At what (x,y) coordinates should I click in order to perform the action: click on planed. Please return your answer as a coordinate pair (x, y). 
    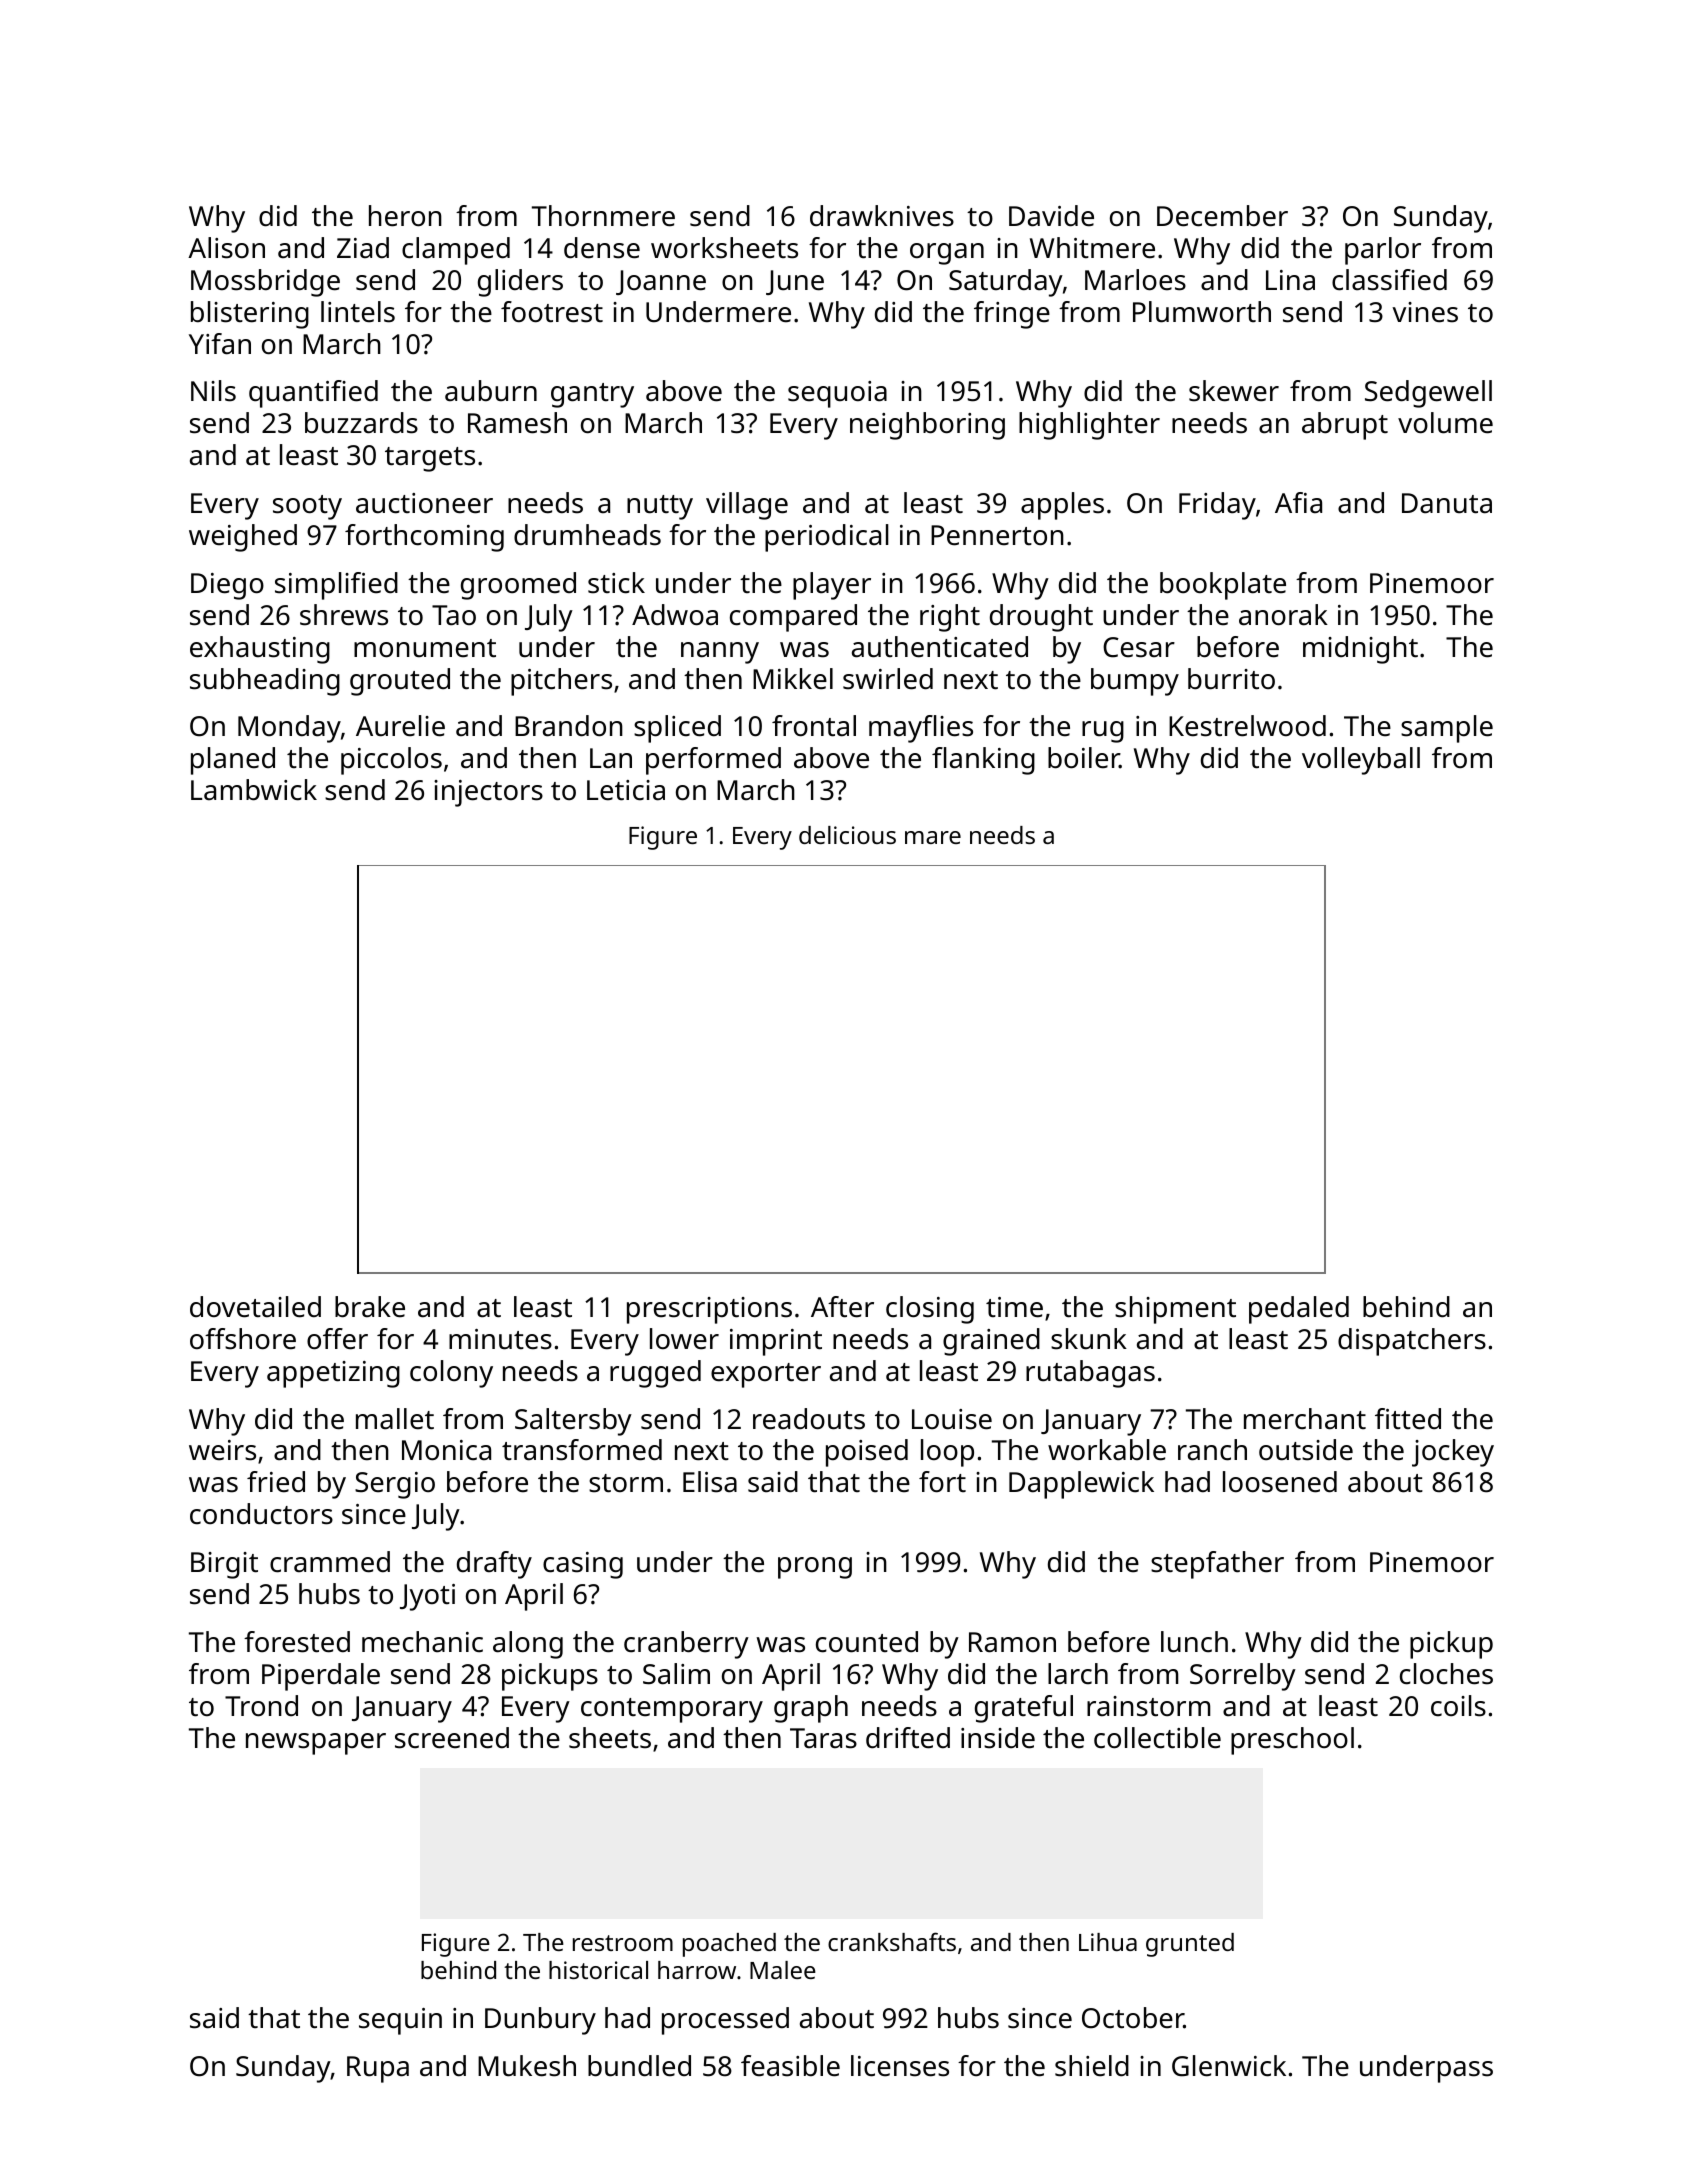
    Looking at the image, I should click on (233, 761).
